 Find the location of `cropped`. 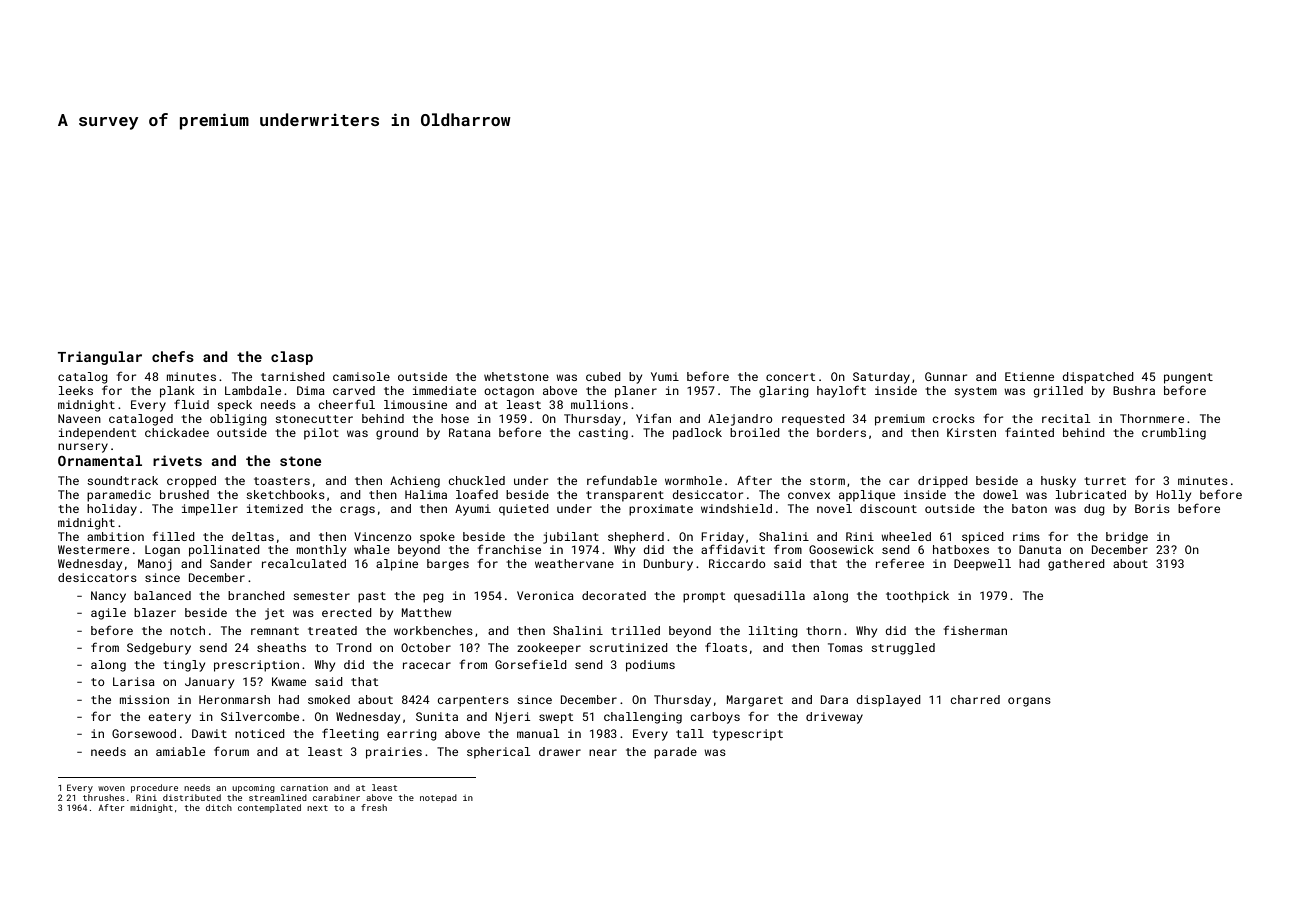

cropped is located at coordinates (191, 482).
